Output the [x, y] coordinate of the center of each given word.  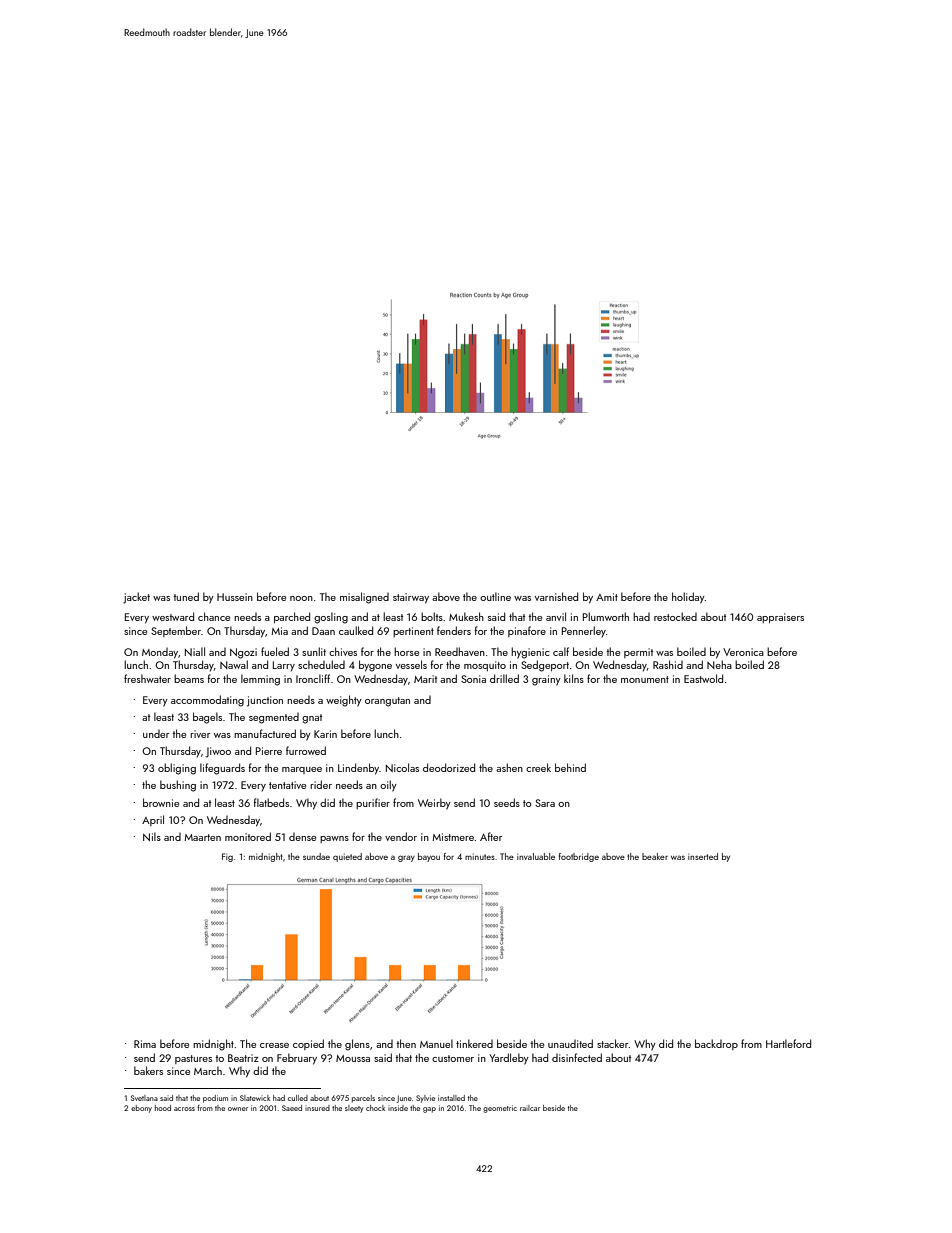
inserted [703, 856]
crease [274, 1045]
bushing [178, 786]
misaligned [364, 598]
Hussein [235, 597]
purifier [373, 803]
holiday [688, 598]
